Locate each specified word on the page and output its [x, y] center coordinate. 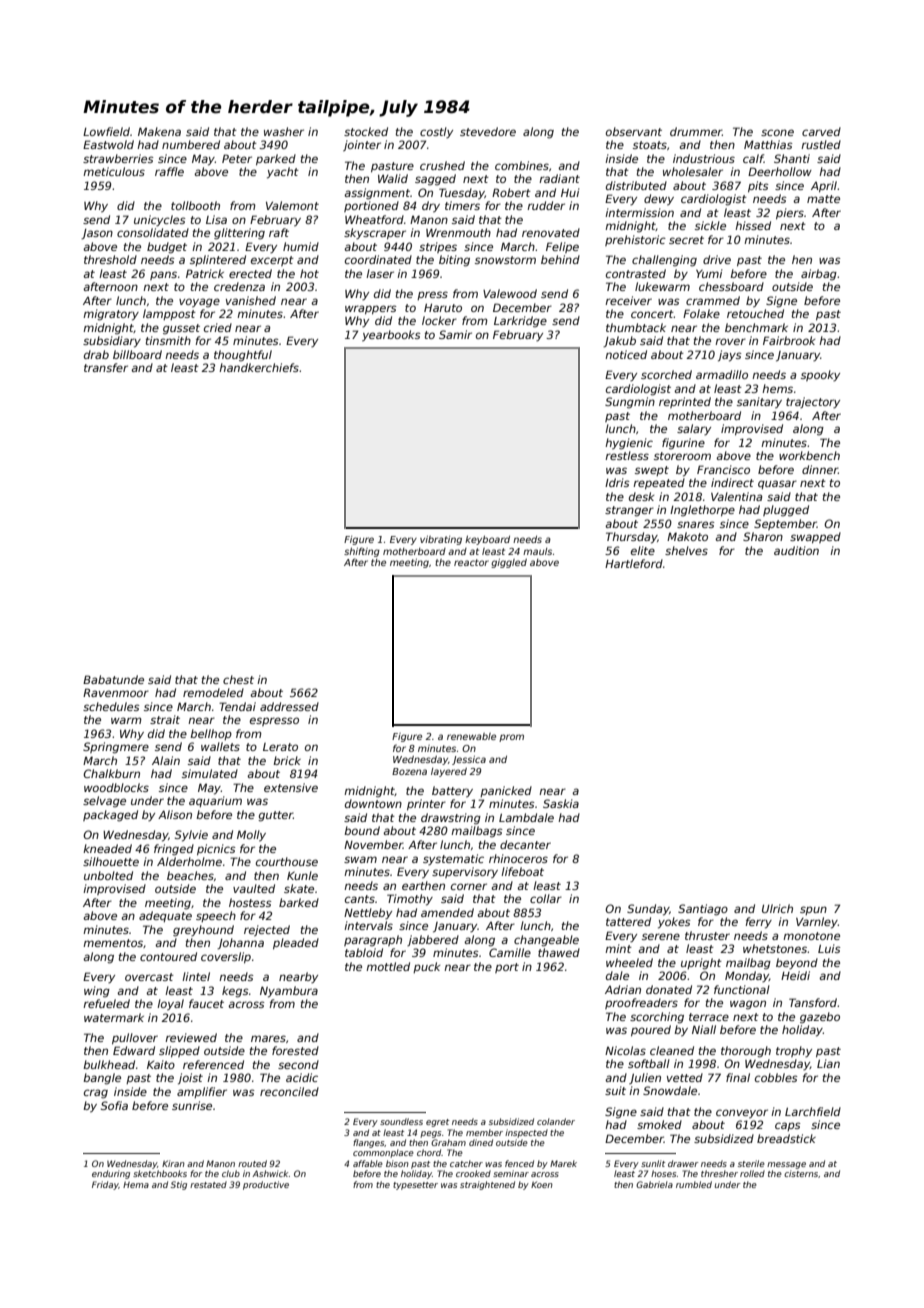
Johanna [240, 943]
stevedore [488, 131]
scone [777, 132]
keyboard [487, 540]
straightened [487, 1185]
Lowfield [106, 131]
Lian [828, 1063]
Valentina [736, 496]
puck [426, 967]
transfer [106, 367]
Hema [136, 1185]
